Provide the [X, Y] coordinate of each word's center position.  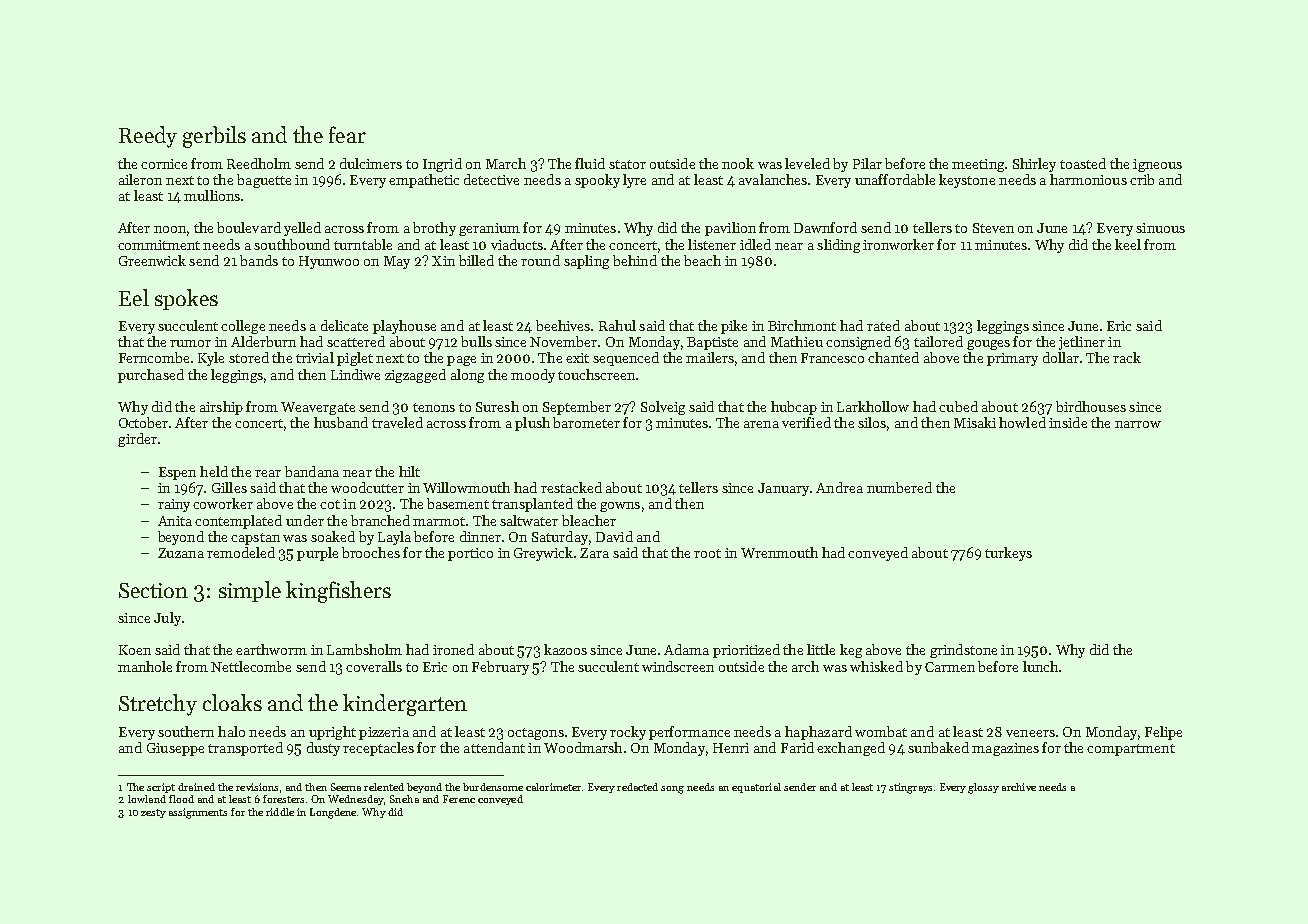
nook [738, 163]
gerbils [214, 137]
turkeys [1008, 554]
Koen [135, 650]
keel [1128, 244]
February [500, 668]
